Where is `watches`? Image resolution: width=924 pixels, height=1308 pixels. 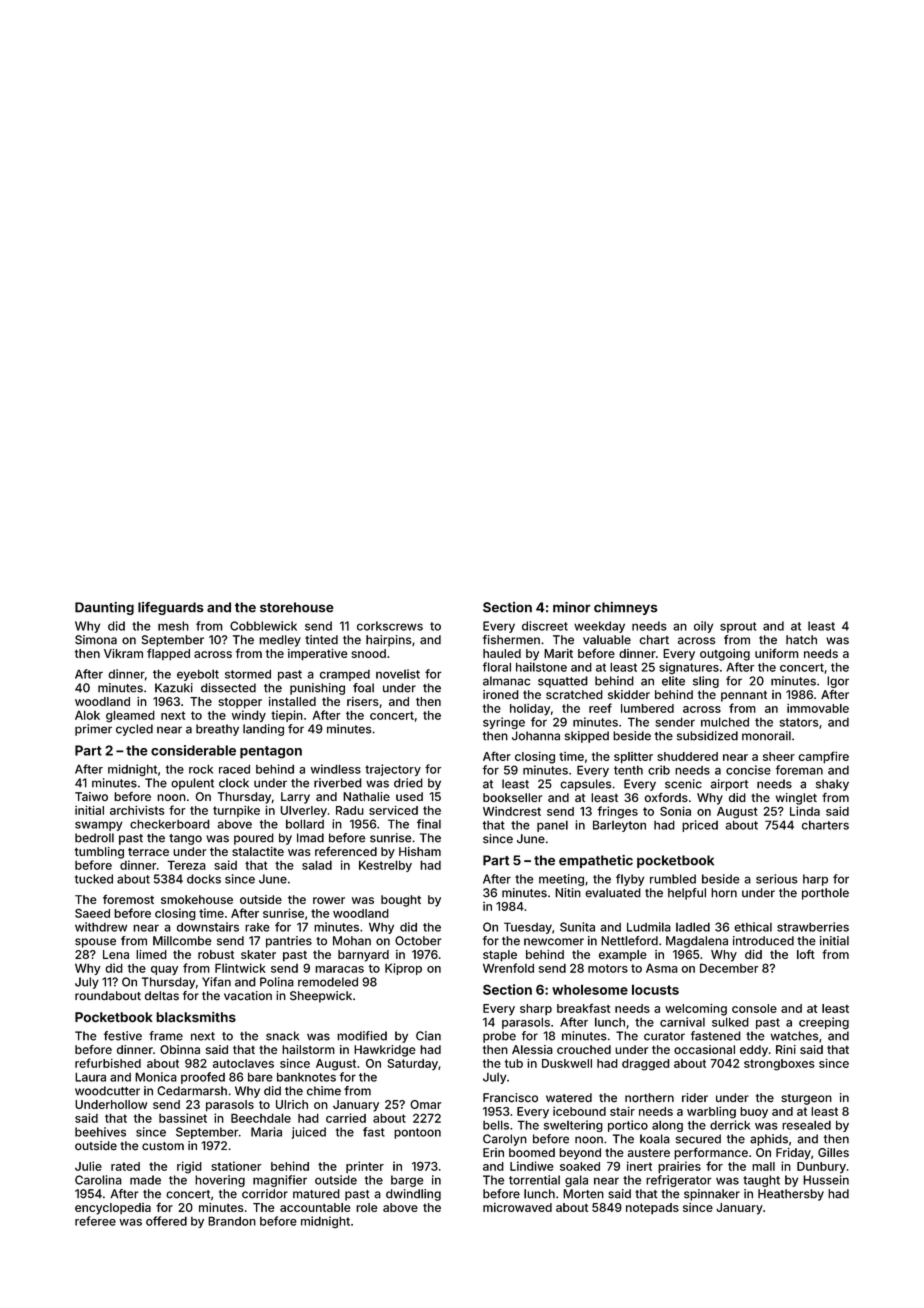 watches is located at coordinates (794, 1036).
